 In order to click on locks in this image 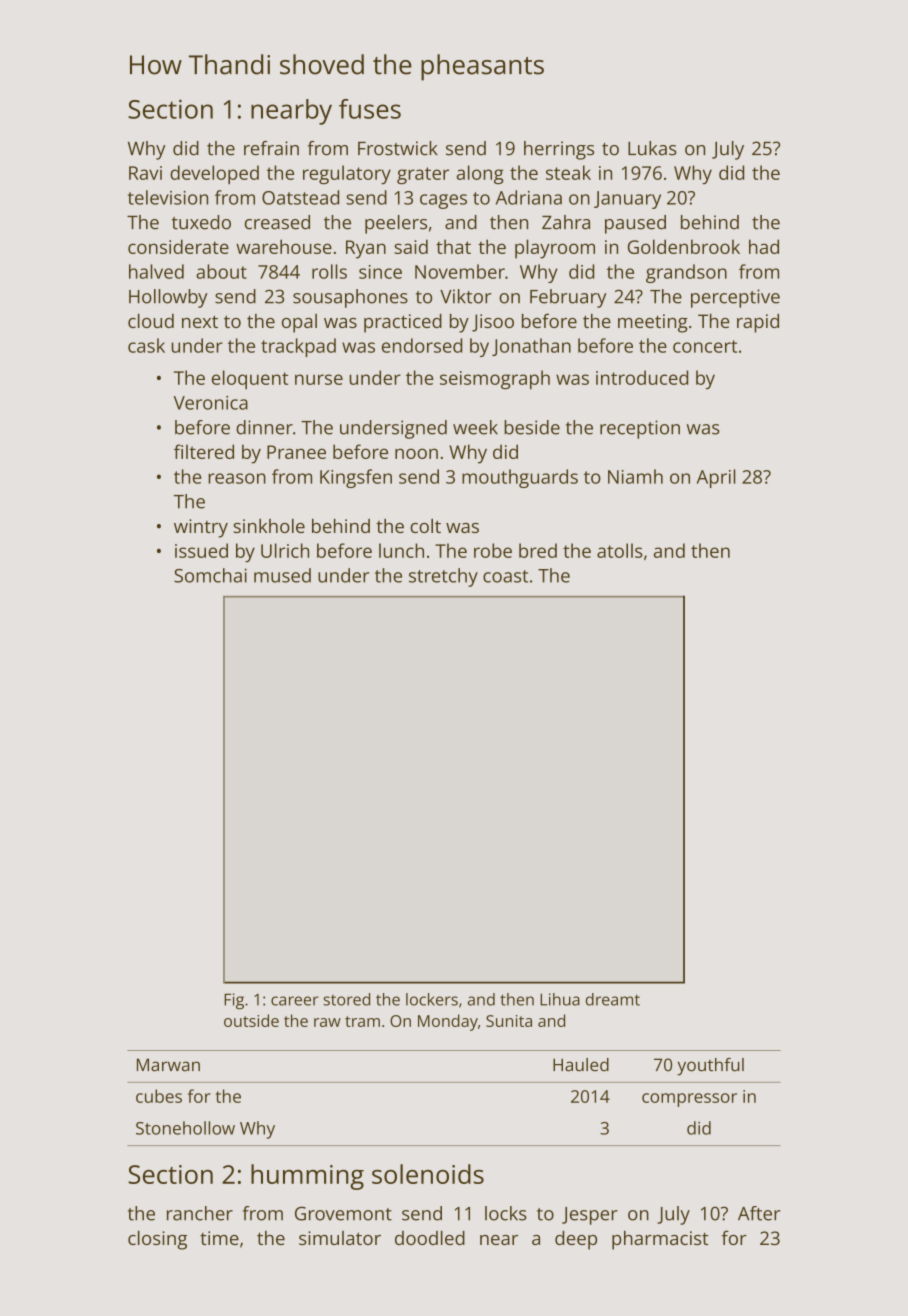, I will do `click(506, 1213)`.
